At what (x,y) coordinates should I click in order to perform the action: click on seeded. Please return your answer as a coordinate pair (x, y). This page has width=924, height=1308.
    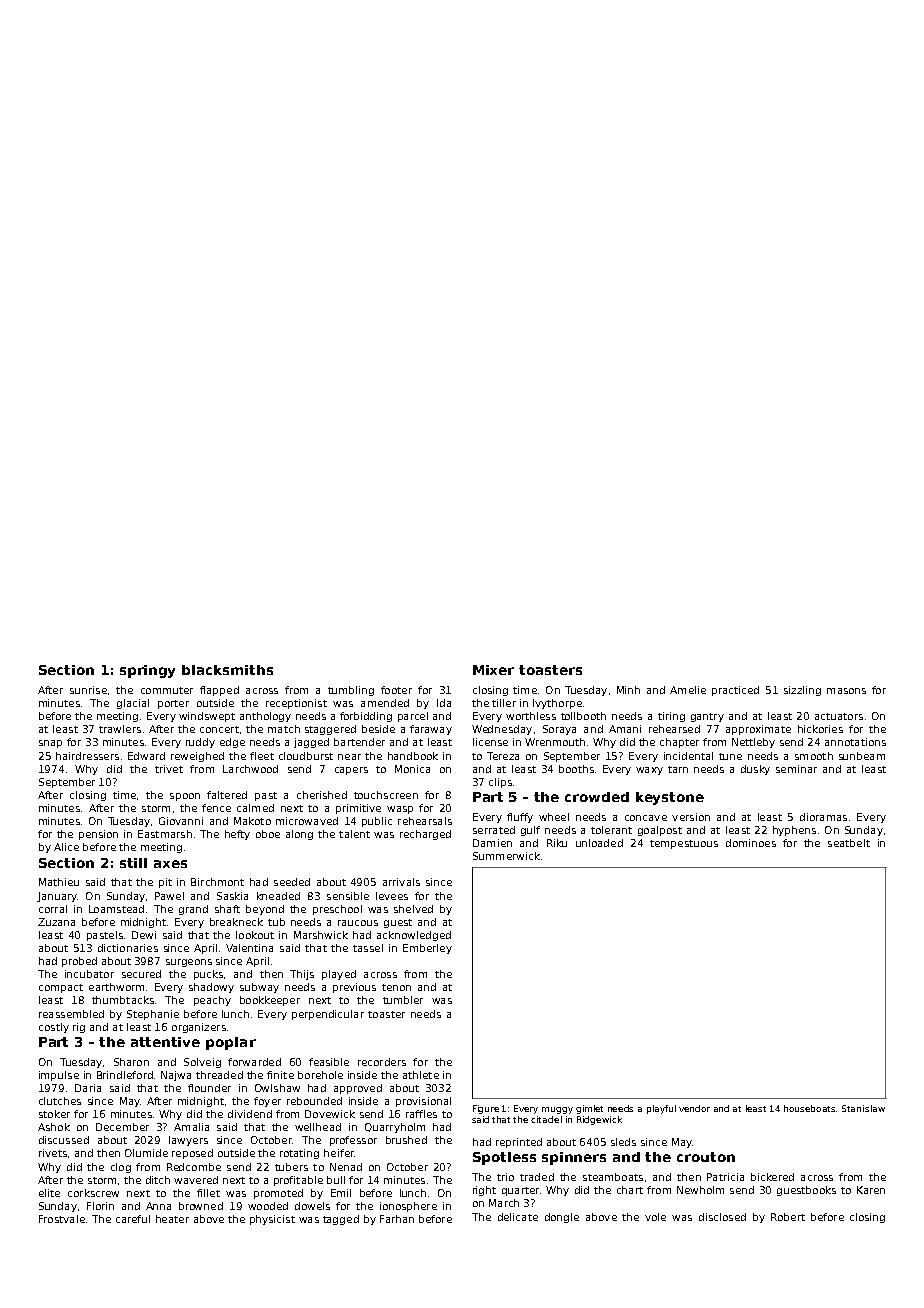
    Looking at the image, I should click on (292, 882).
